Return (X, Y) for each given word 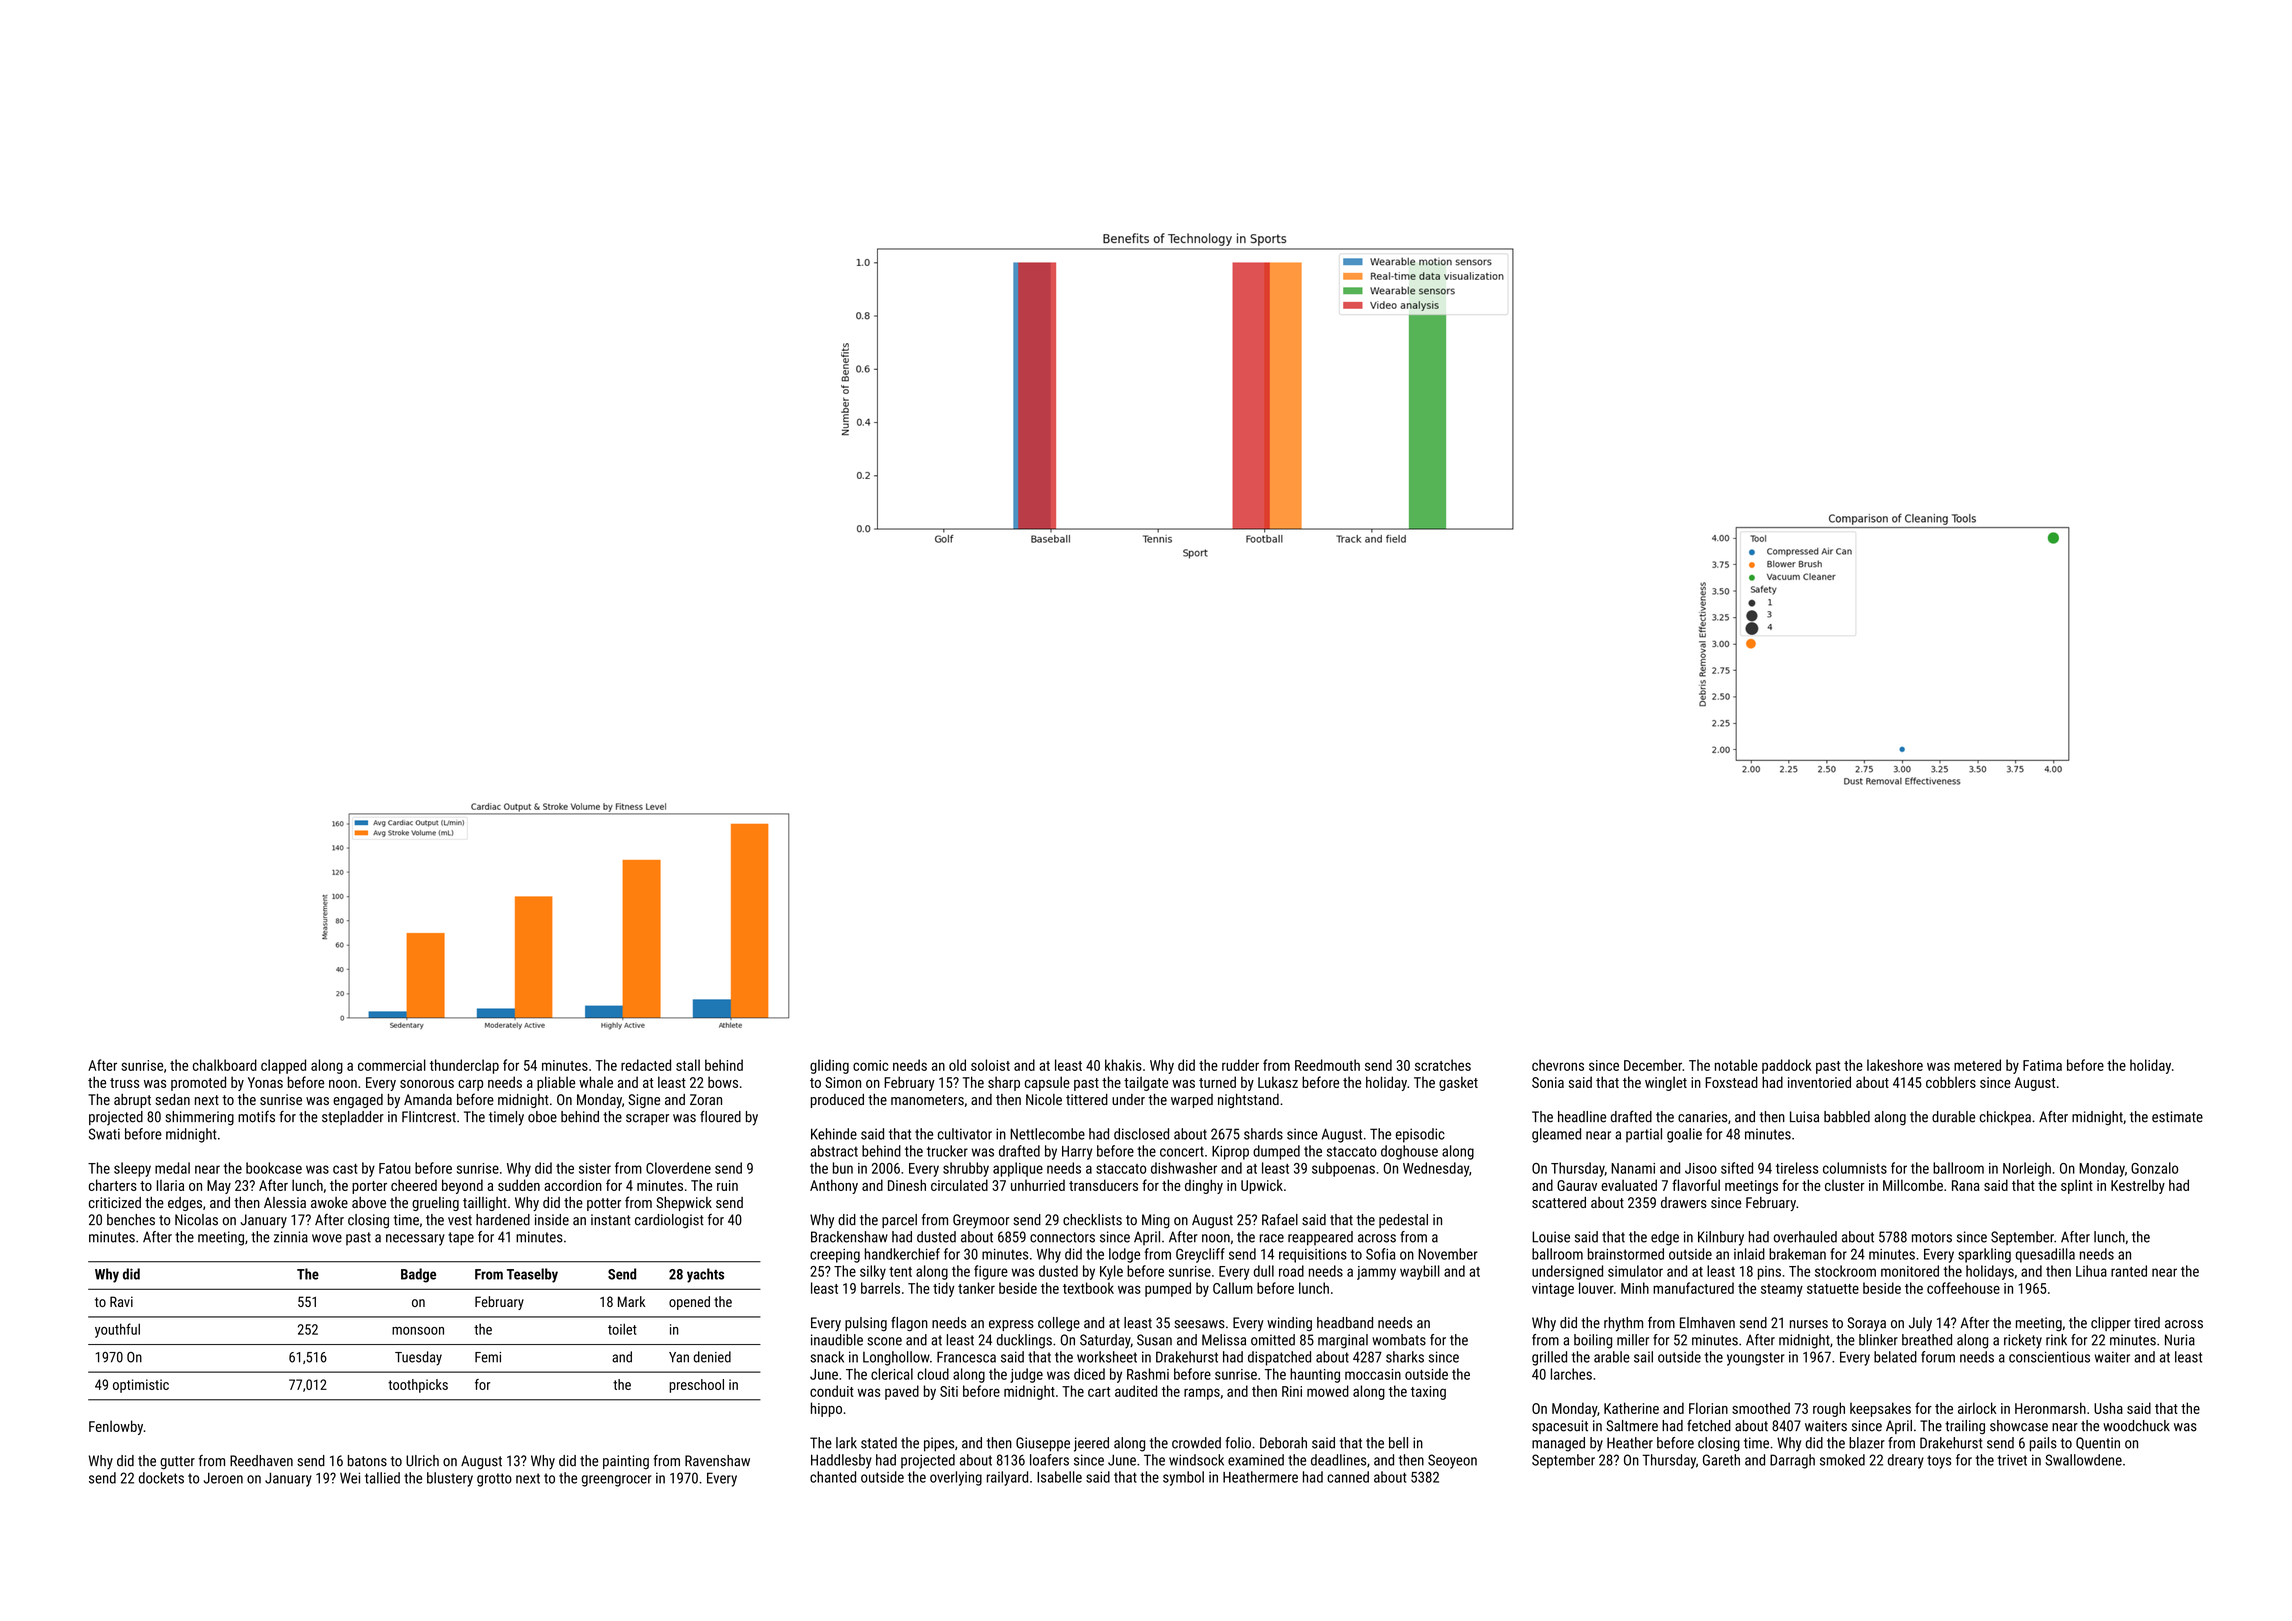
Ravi (121, 1301)
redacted (646, 1065)
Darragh (1792, 1461)
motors (1932, 1237)
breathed (1927, 1340)
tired (2147, 1323)
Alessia (285, 1202)
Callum (1233, 1288)
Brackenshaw (849, 1237)
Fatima (2042, 1065)
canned (1348, 1477)
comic (870, 1065)
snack (827, 1357)
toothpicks (418, 1386)
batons (367, 1461)
